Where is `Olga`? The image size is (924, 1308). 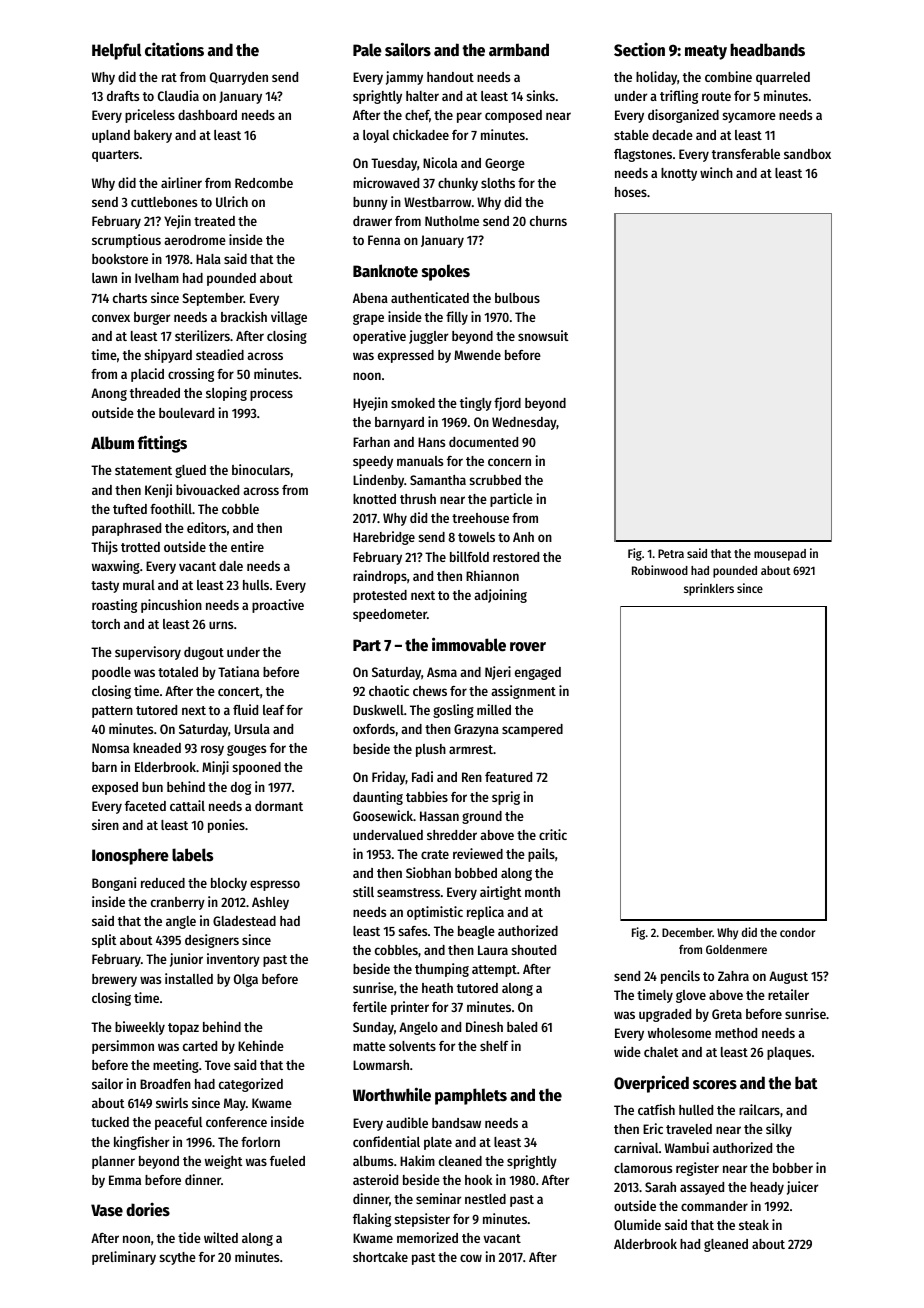
Olga is located at coordinates (246, 980).
